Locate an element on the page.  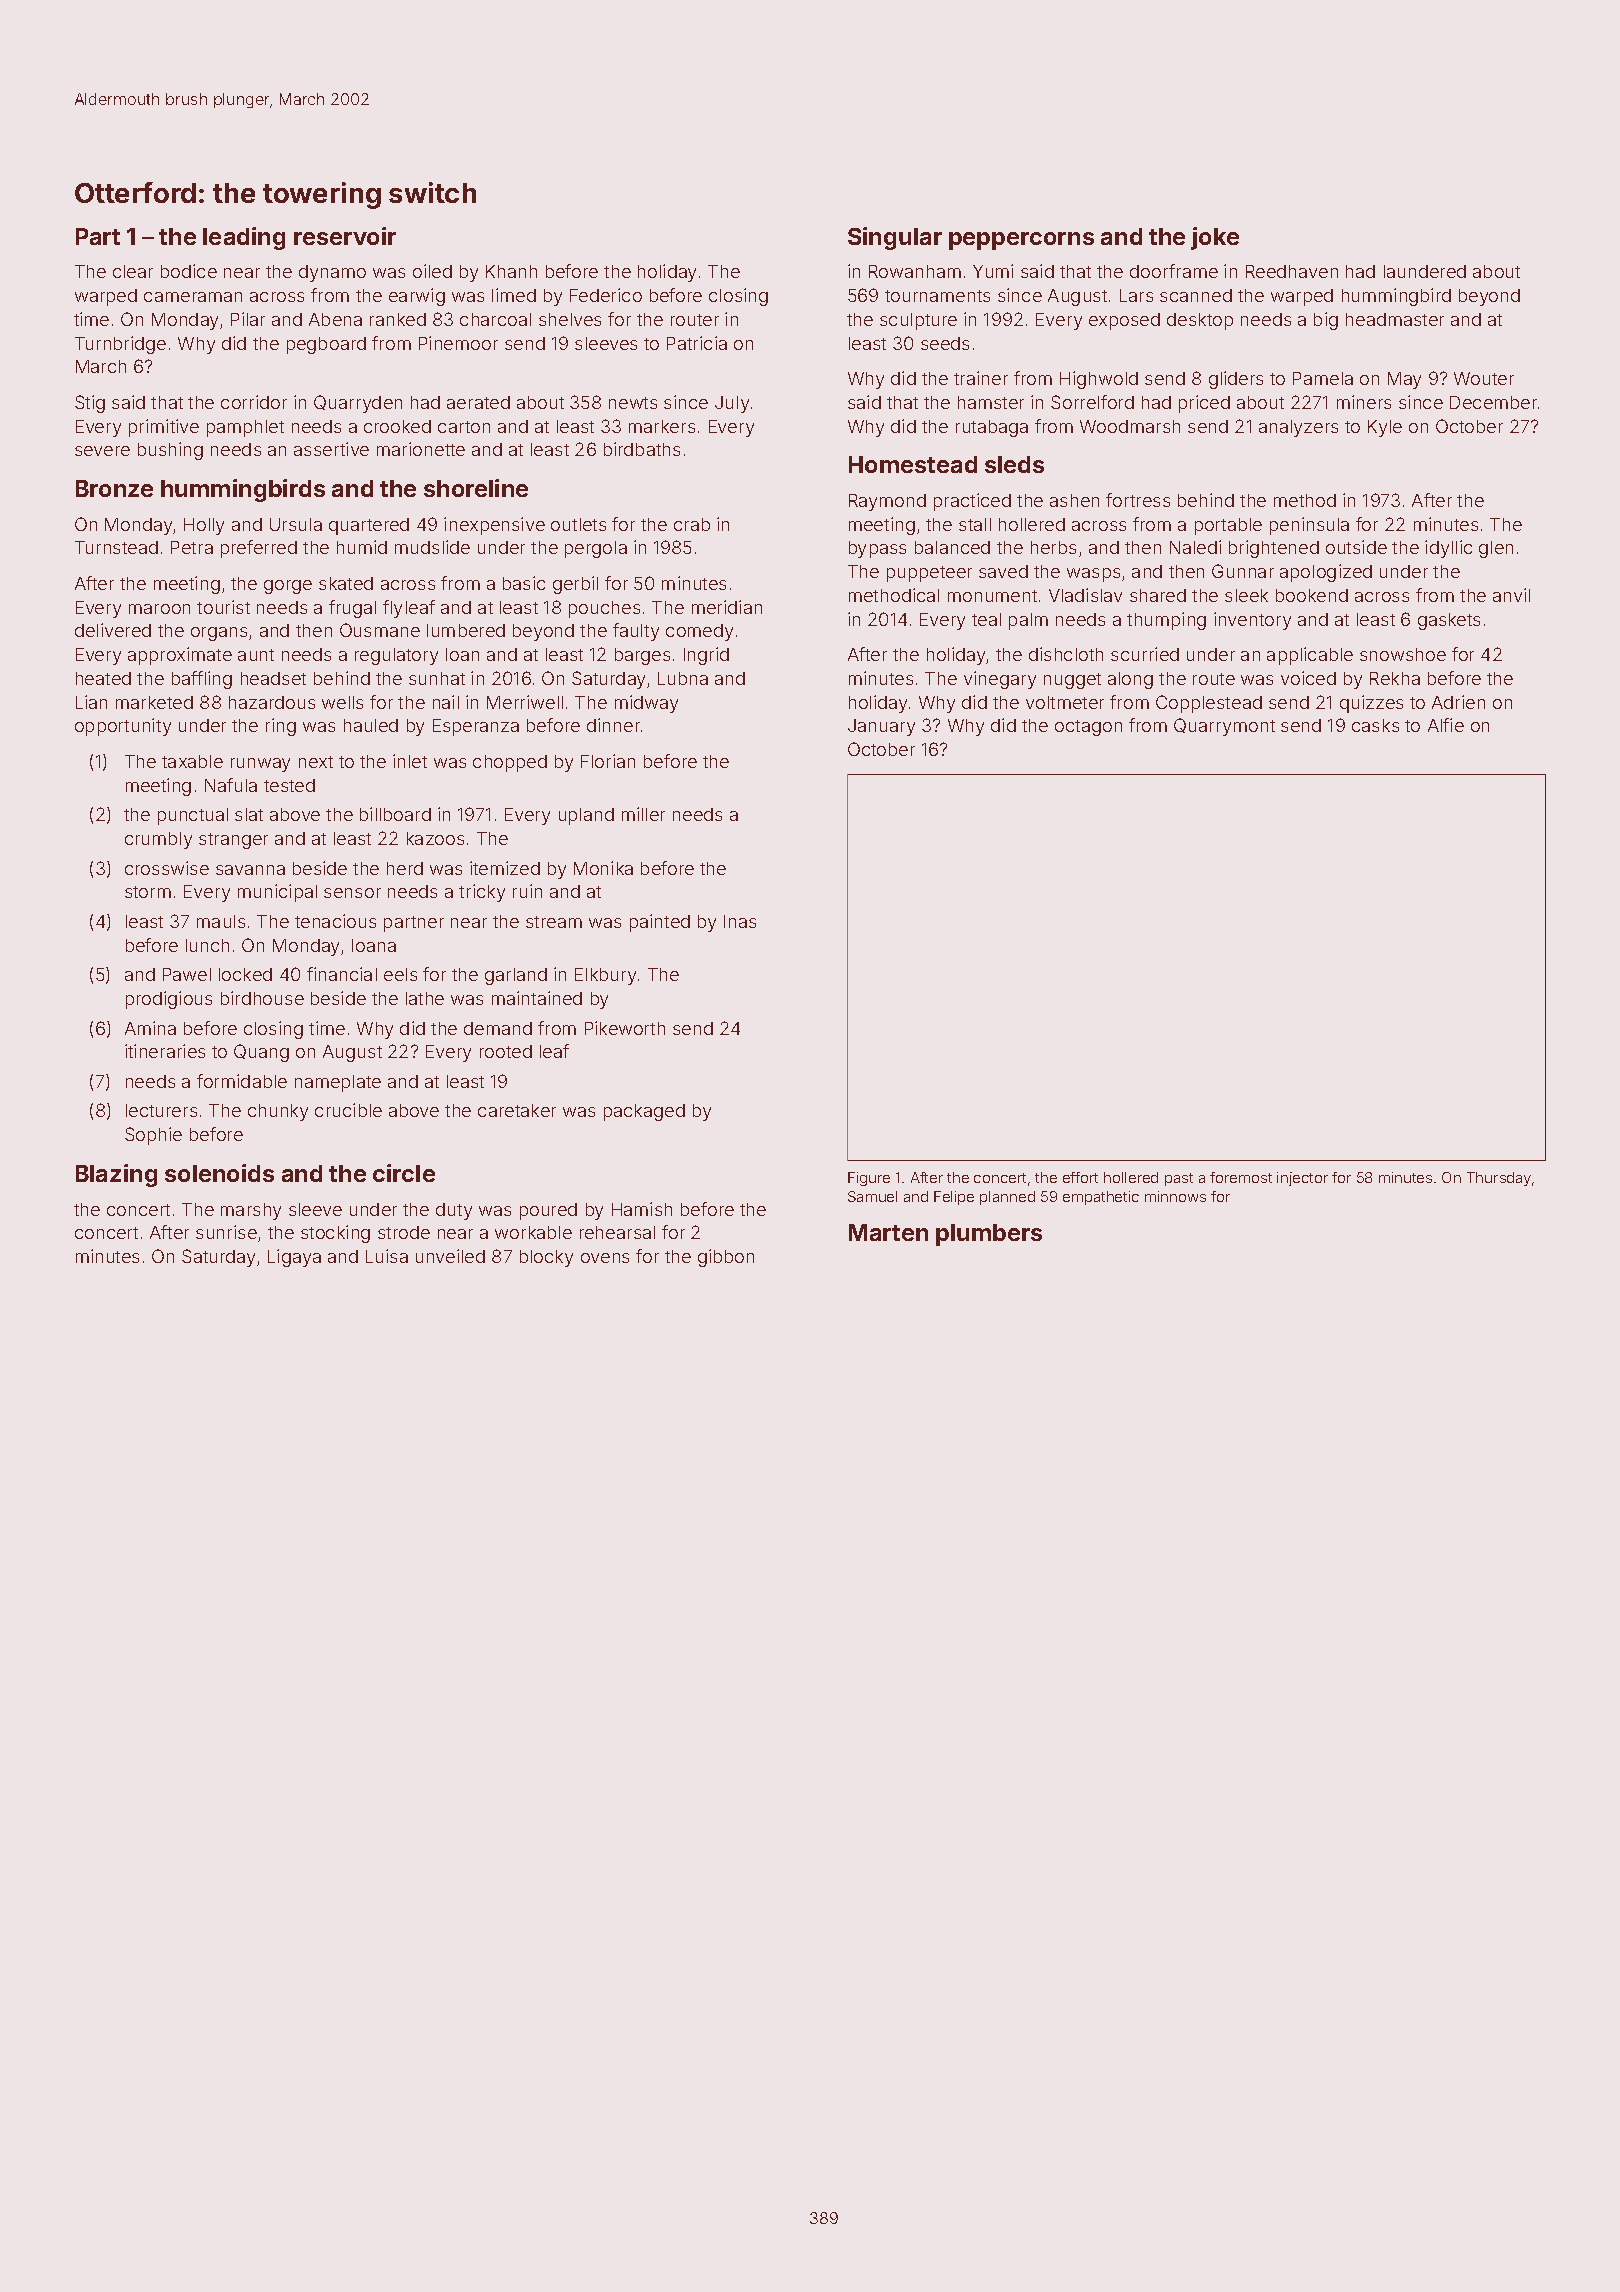
Singular is located at coordinates (895, 238).
